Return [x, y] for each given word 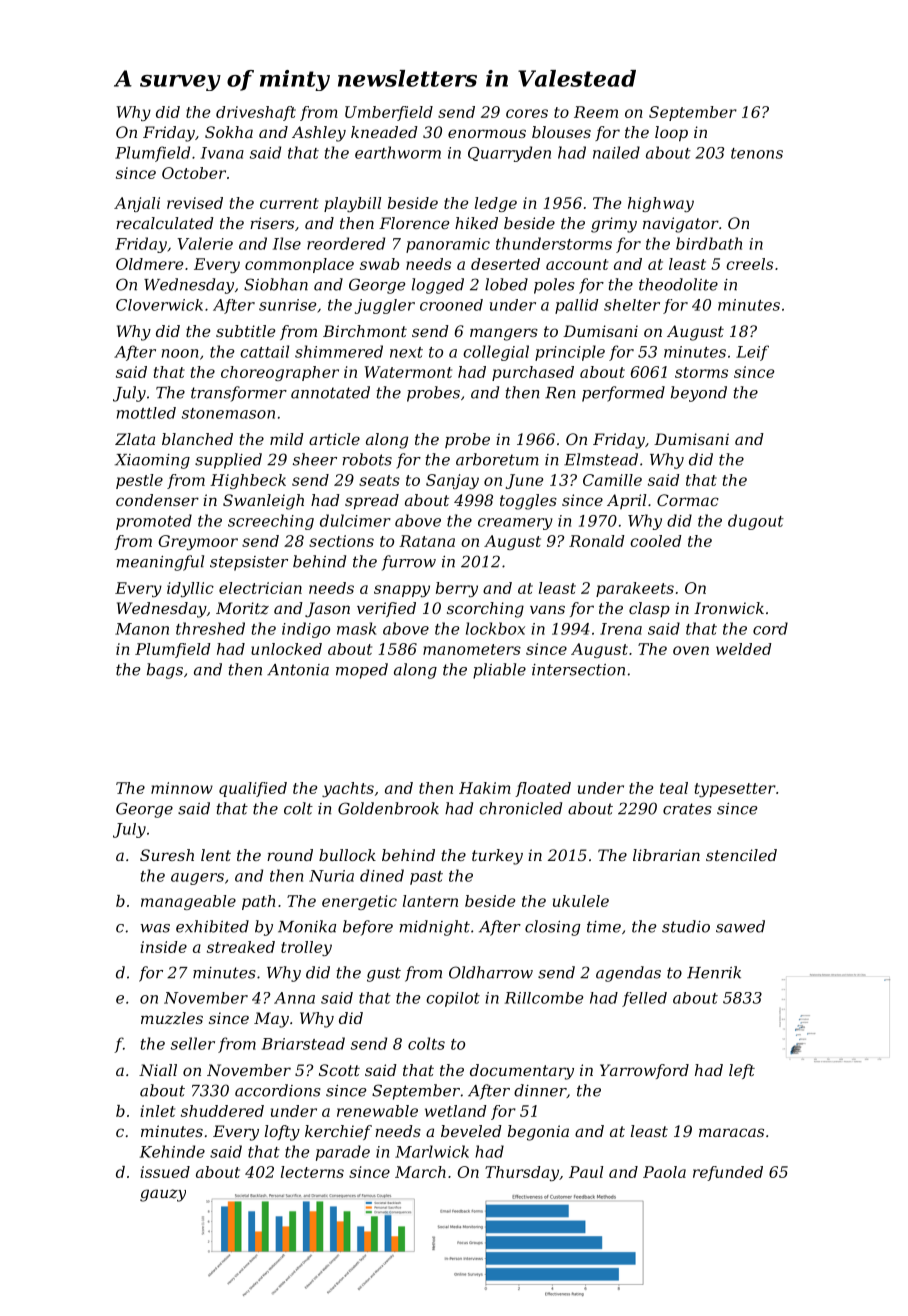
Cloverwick [159, 305]
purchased [533, 373]
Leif [752, 353]
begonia [538, 1133]
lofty [282, 1133]
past [426, 878]
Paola [664, 1172]
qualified [253, 789]
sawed [740, 926]
